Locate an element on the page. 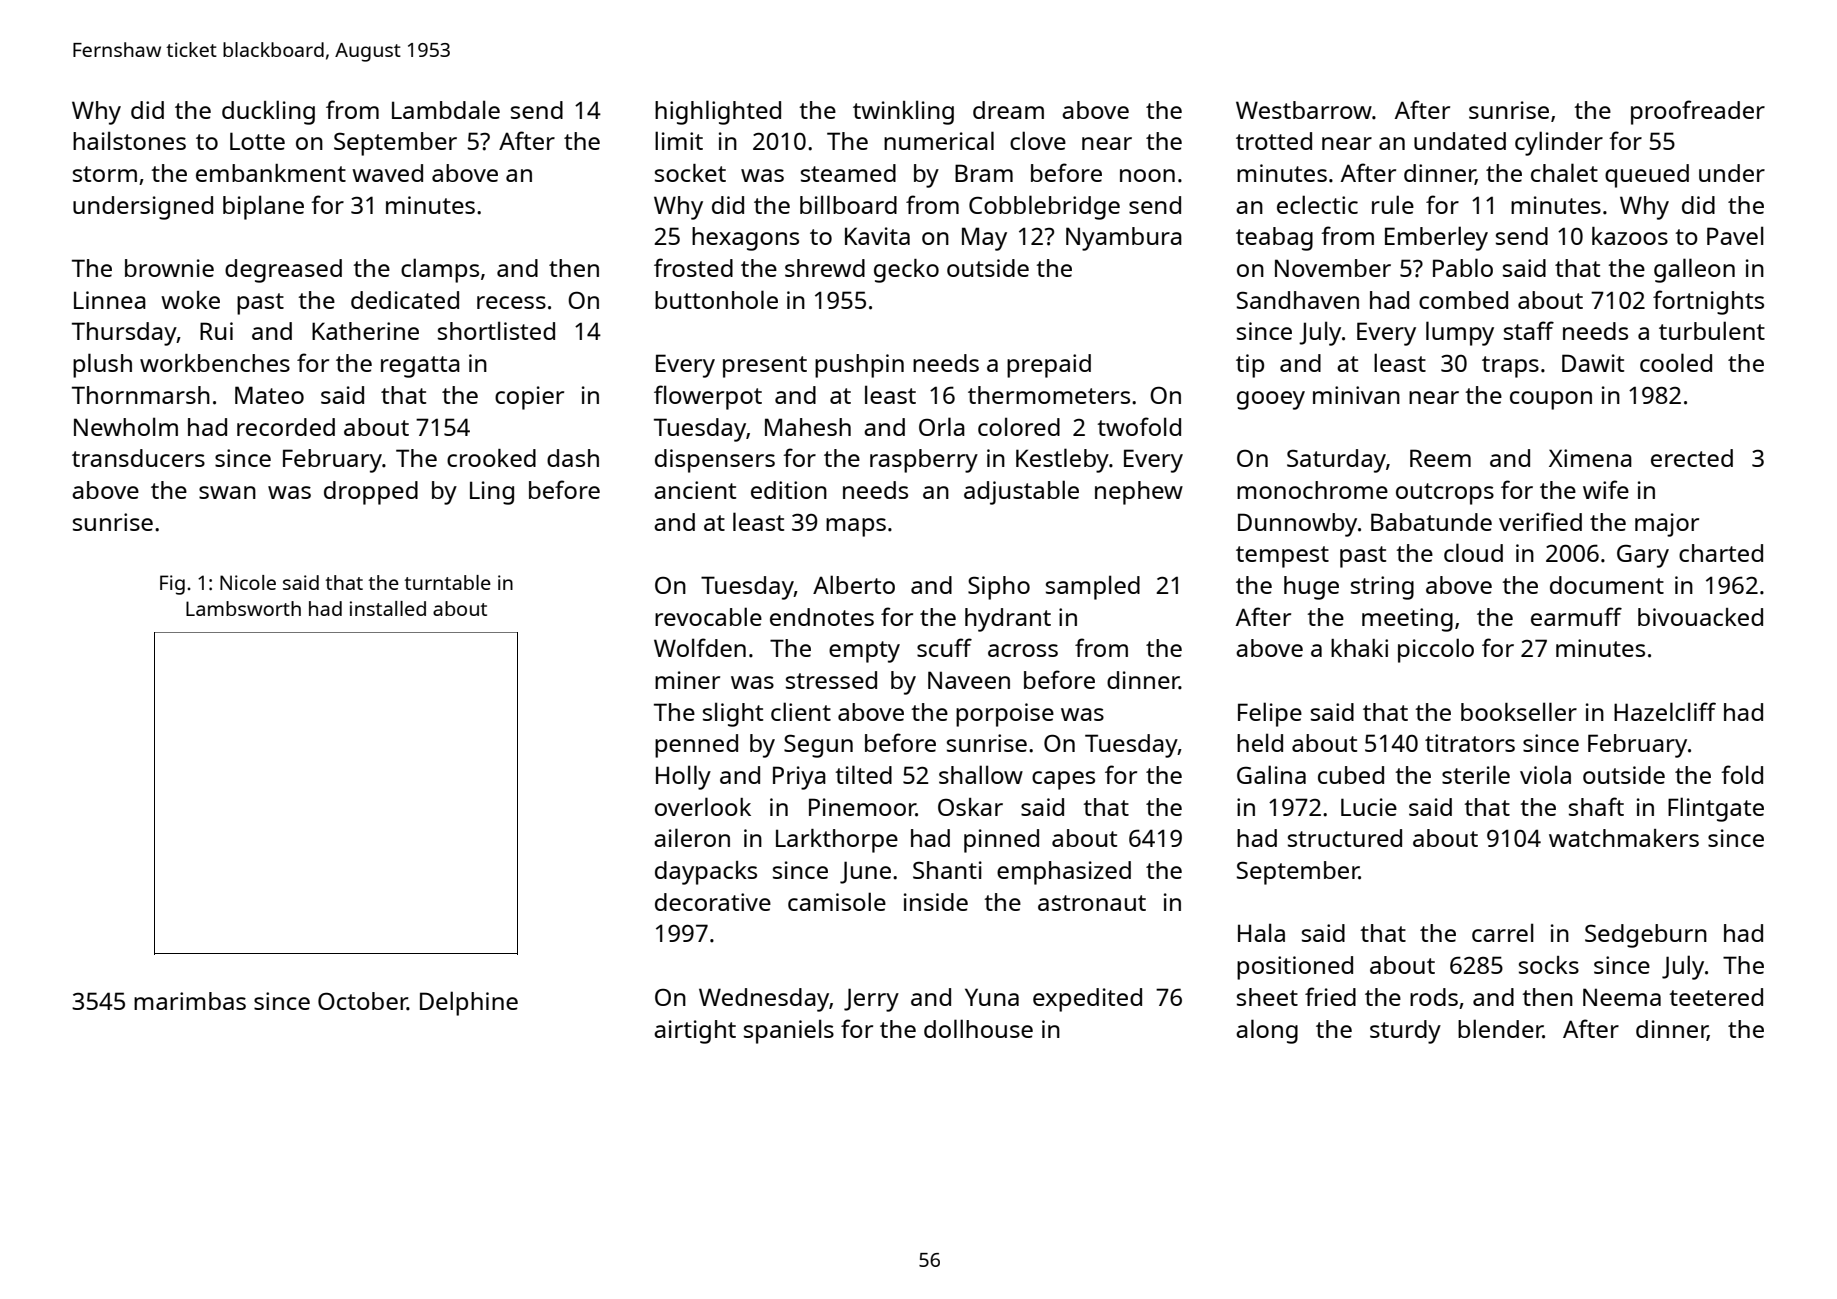 The height and width of the document is (1299, 1837). galleon is located at coordinates (1694, 270).
